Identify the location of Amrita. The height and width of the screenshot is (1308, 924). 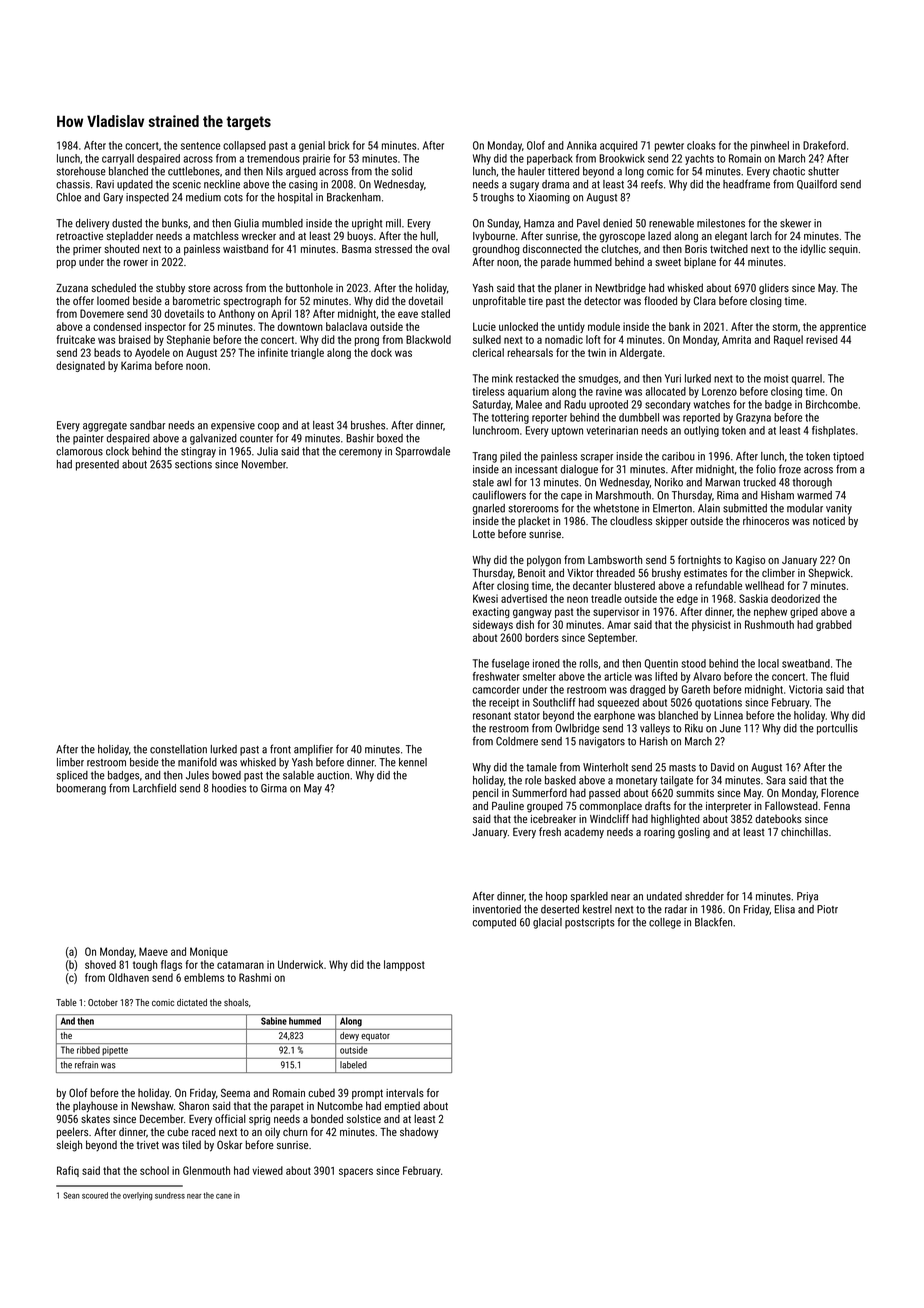
(736, 339).
